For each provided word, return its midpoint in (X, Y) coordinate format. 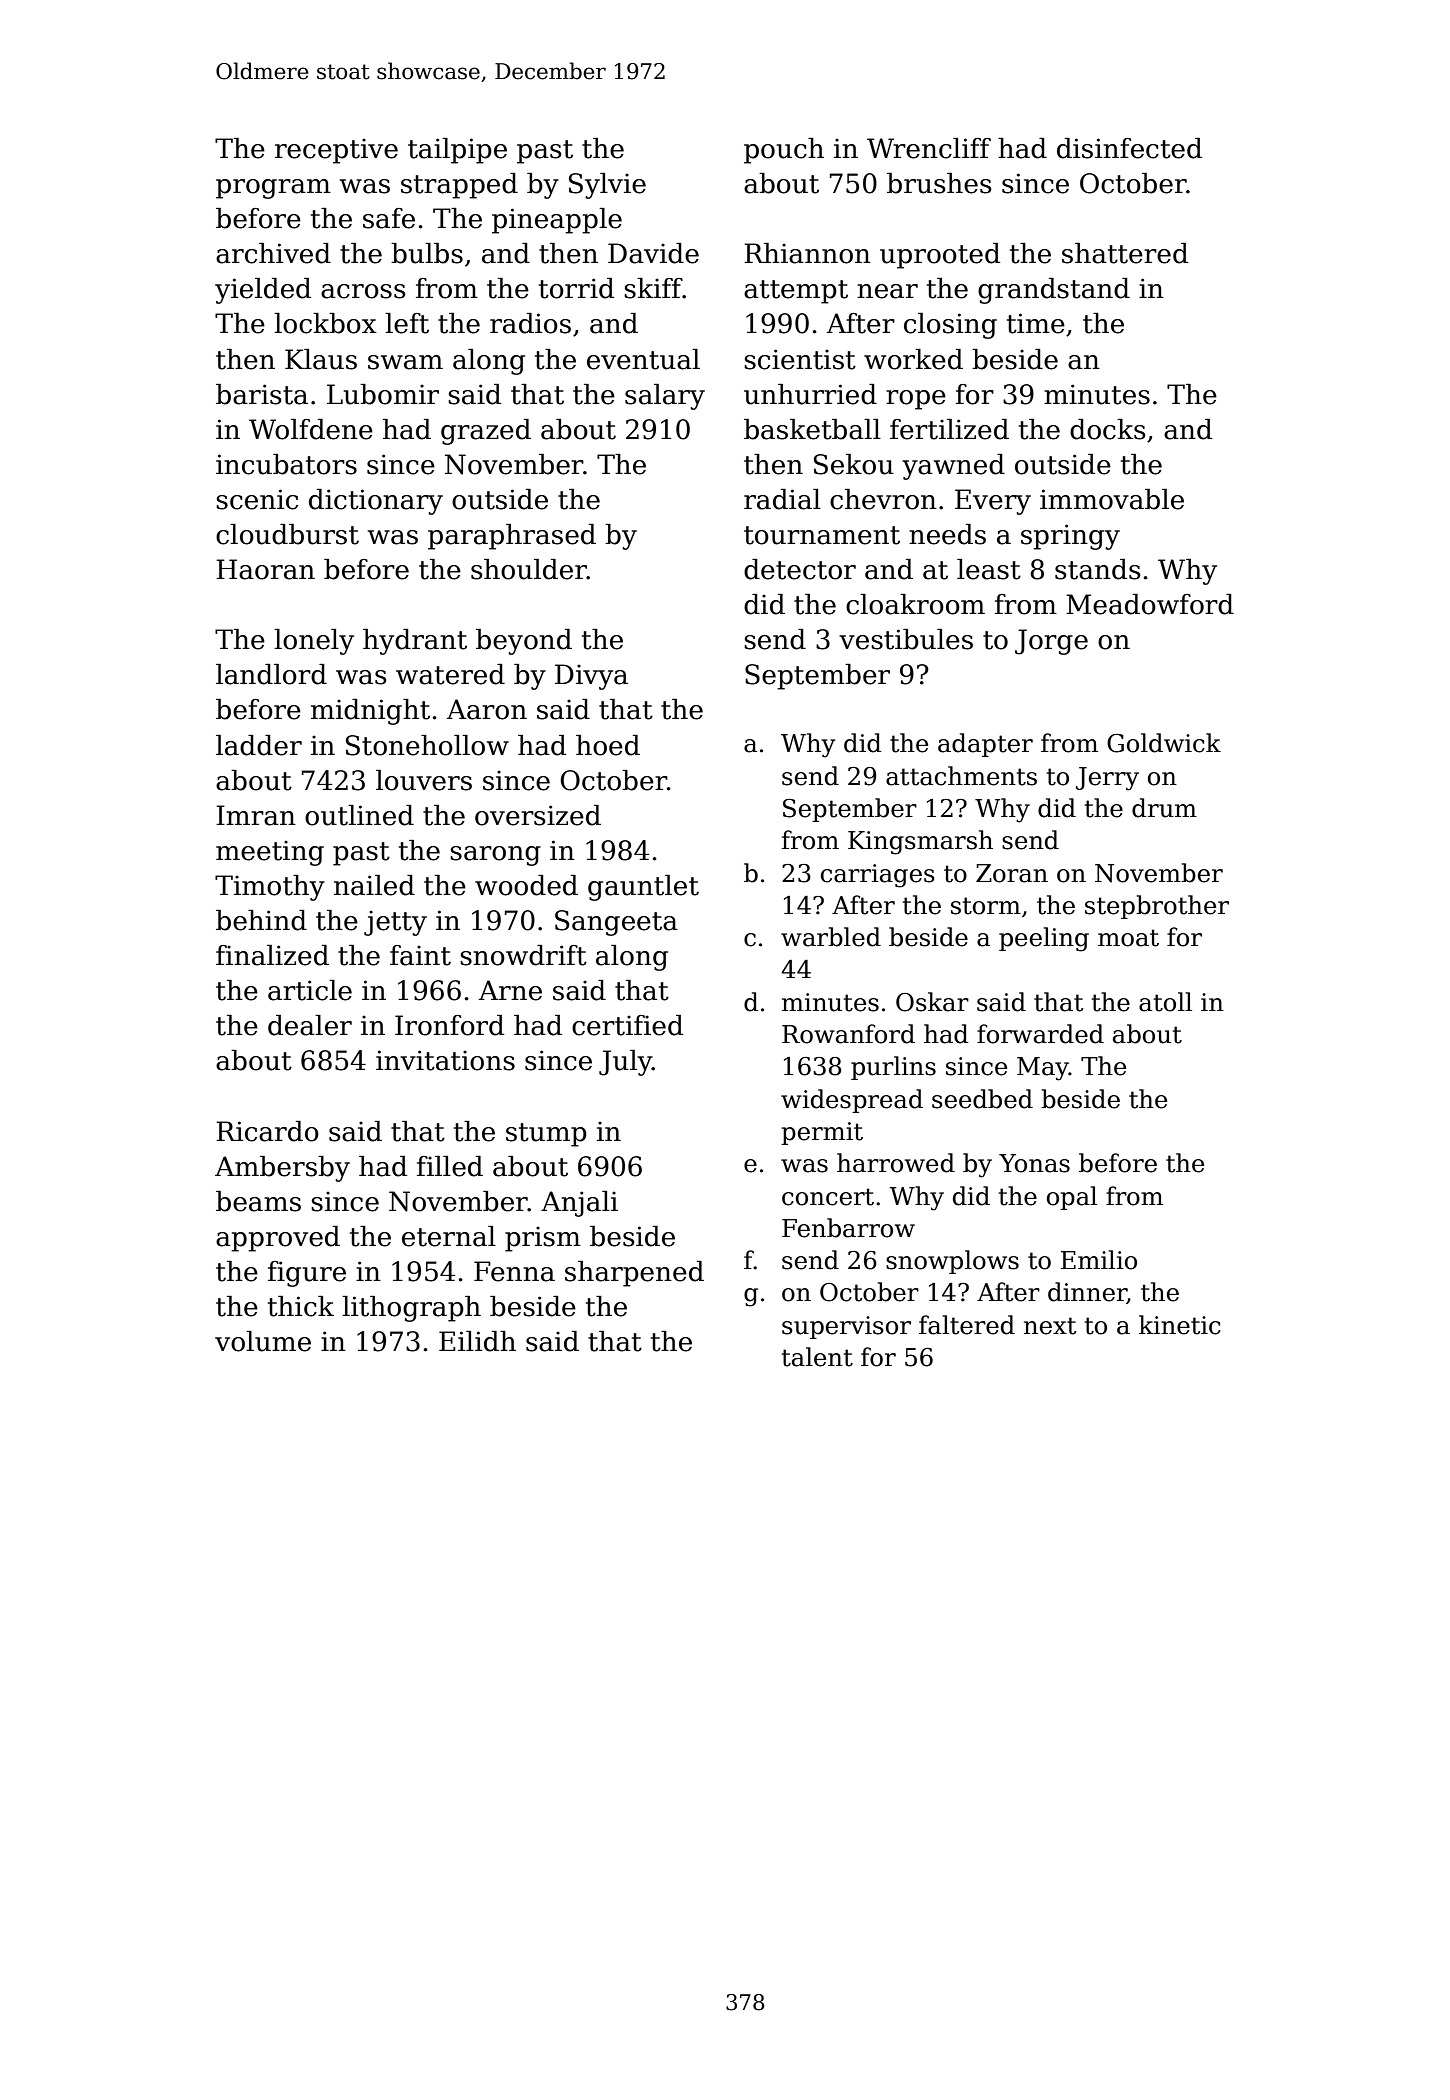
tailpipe (457, 151)
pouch (784, 151)
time (1036, 323)
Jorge (1051, 642)
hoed (608, 745)
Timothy (270, 888)
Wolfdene (311, 429)
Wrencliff (929, 148)
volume (263, 1341)
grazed (486, 432)
